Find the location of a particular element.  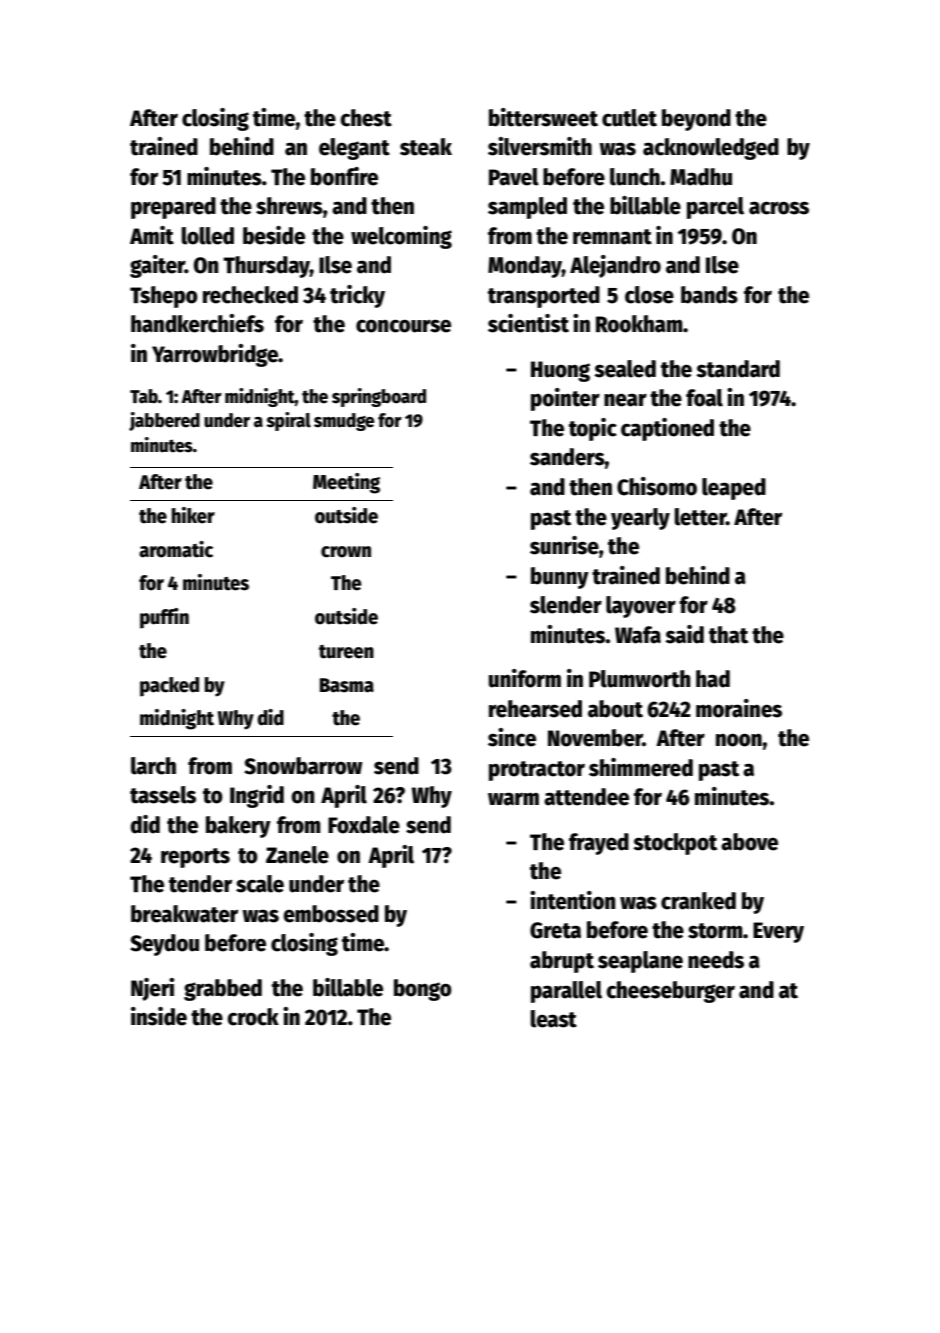

parcel is located at coordinates (715, 208).
